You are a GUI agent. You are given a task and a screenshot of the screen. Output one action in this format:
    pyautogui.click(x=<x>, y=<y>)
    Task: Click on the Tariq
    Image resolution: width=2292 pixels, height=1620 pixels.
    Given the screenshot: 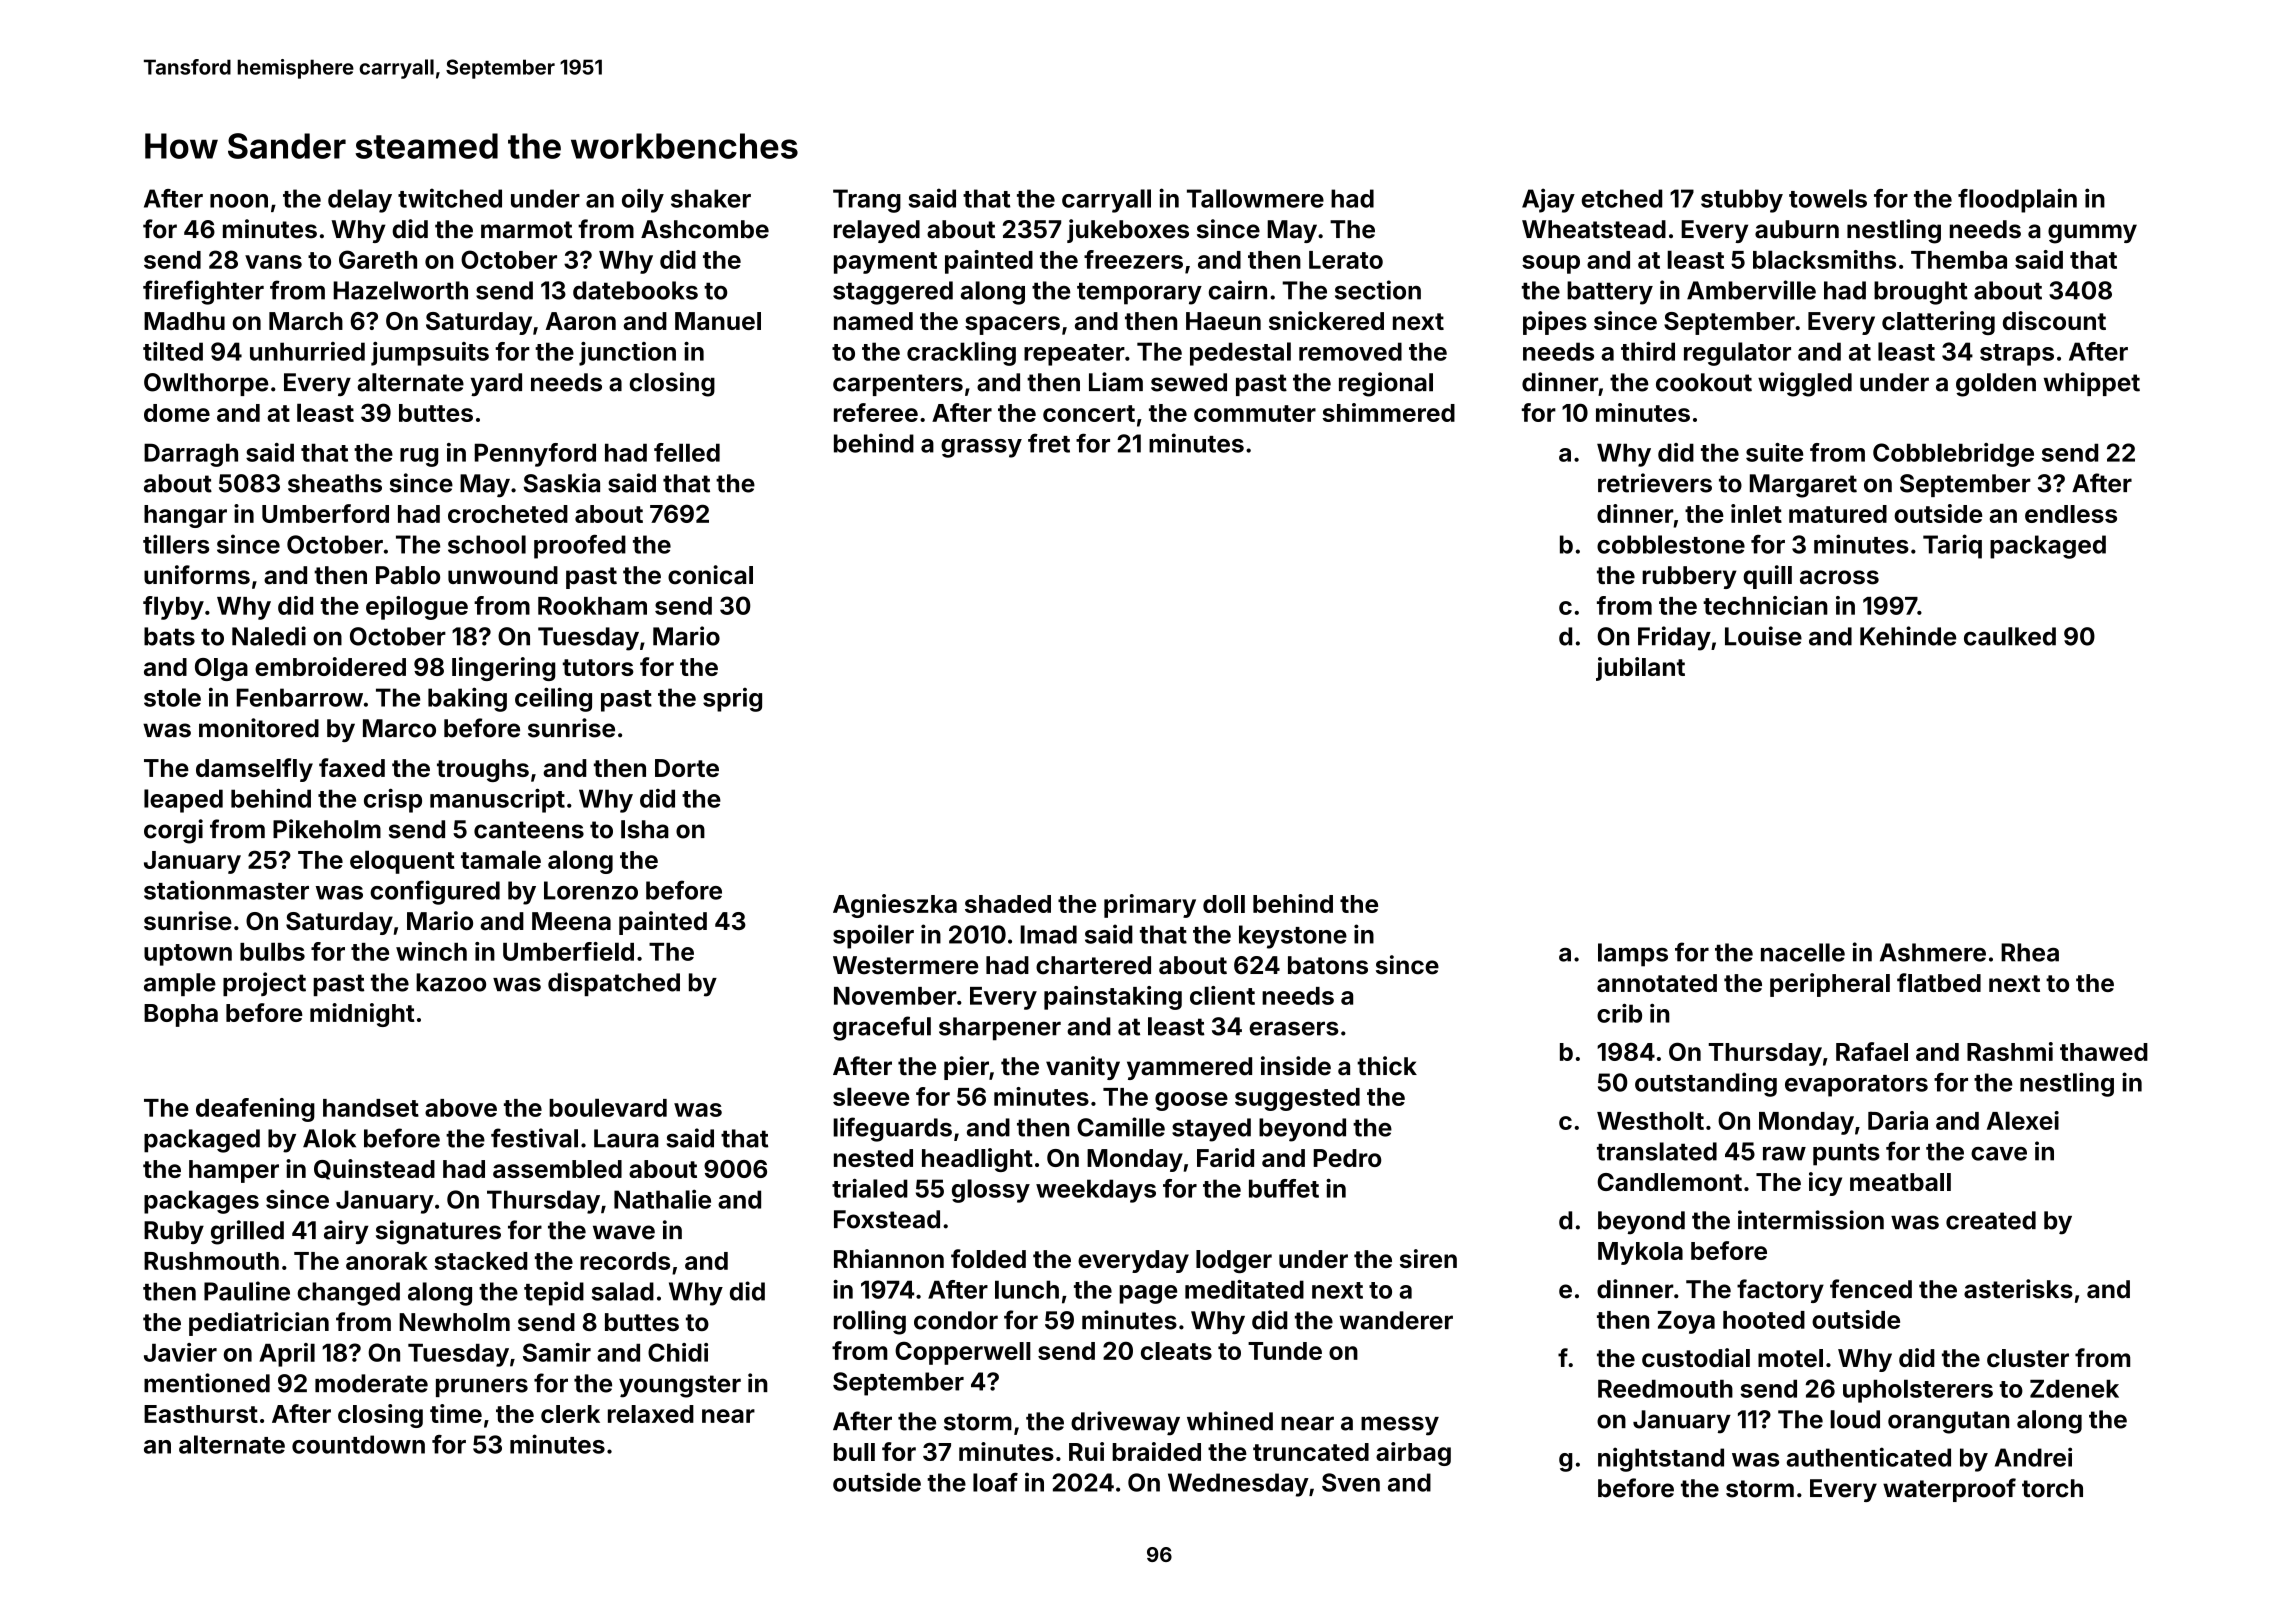 What is the action you would take?
    pyautogui.click(x=1952, y=546)
